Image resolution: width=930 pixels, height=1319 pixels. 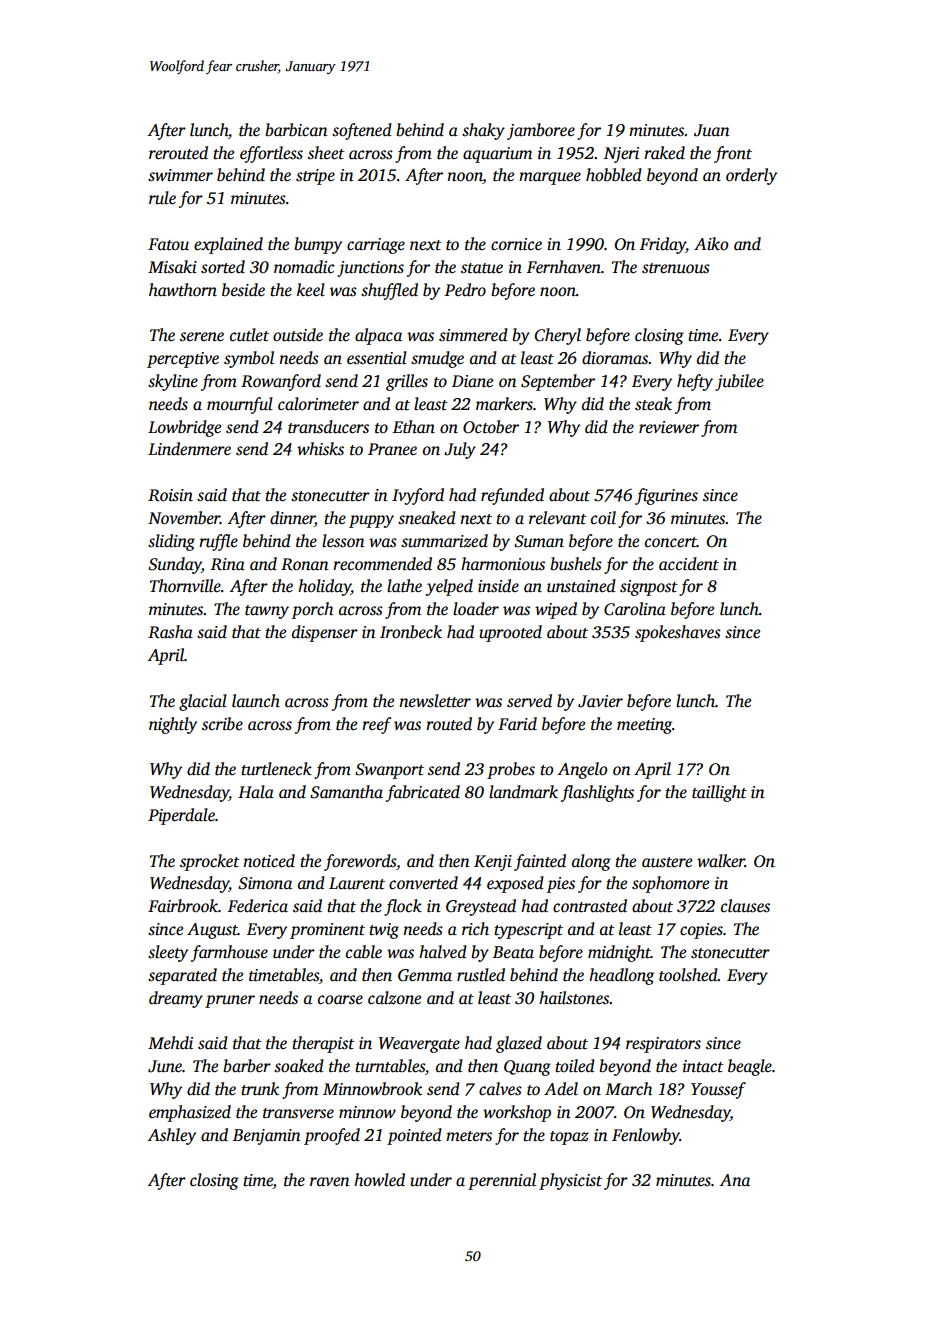 I want to click on carriage, so click(x=376, y=246).
